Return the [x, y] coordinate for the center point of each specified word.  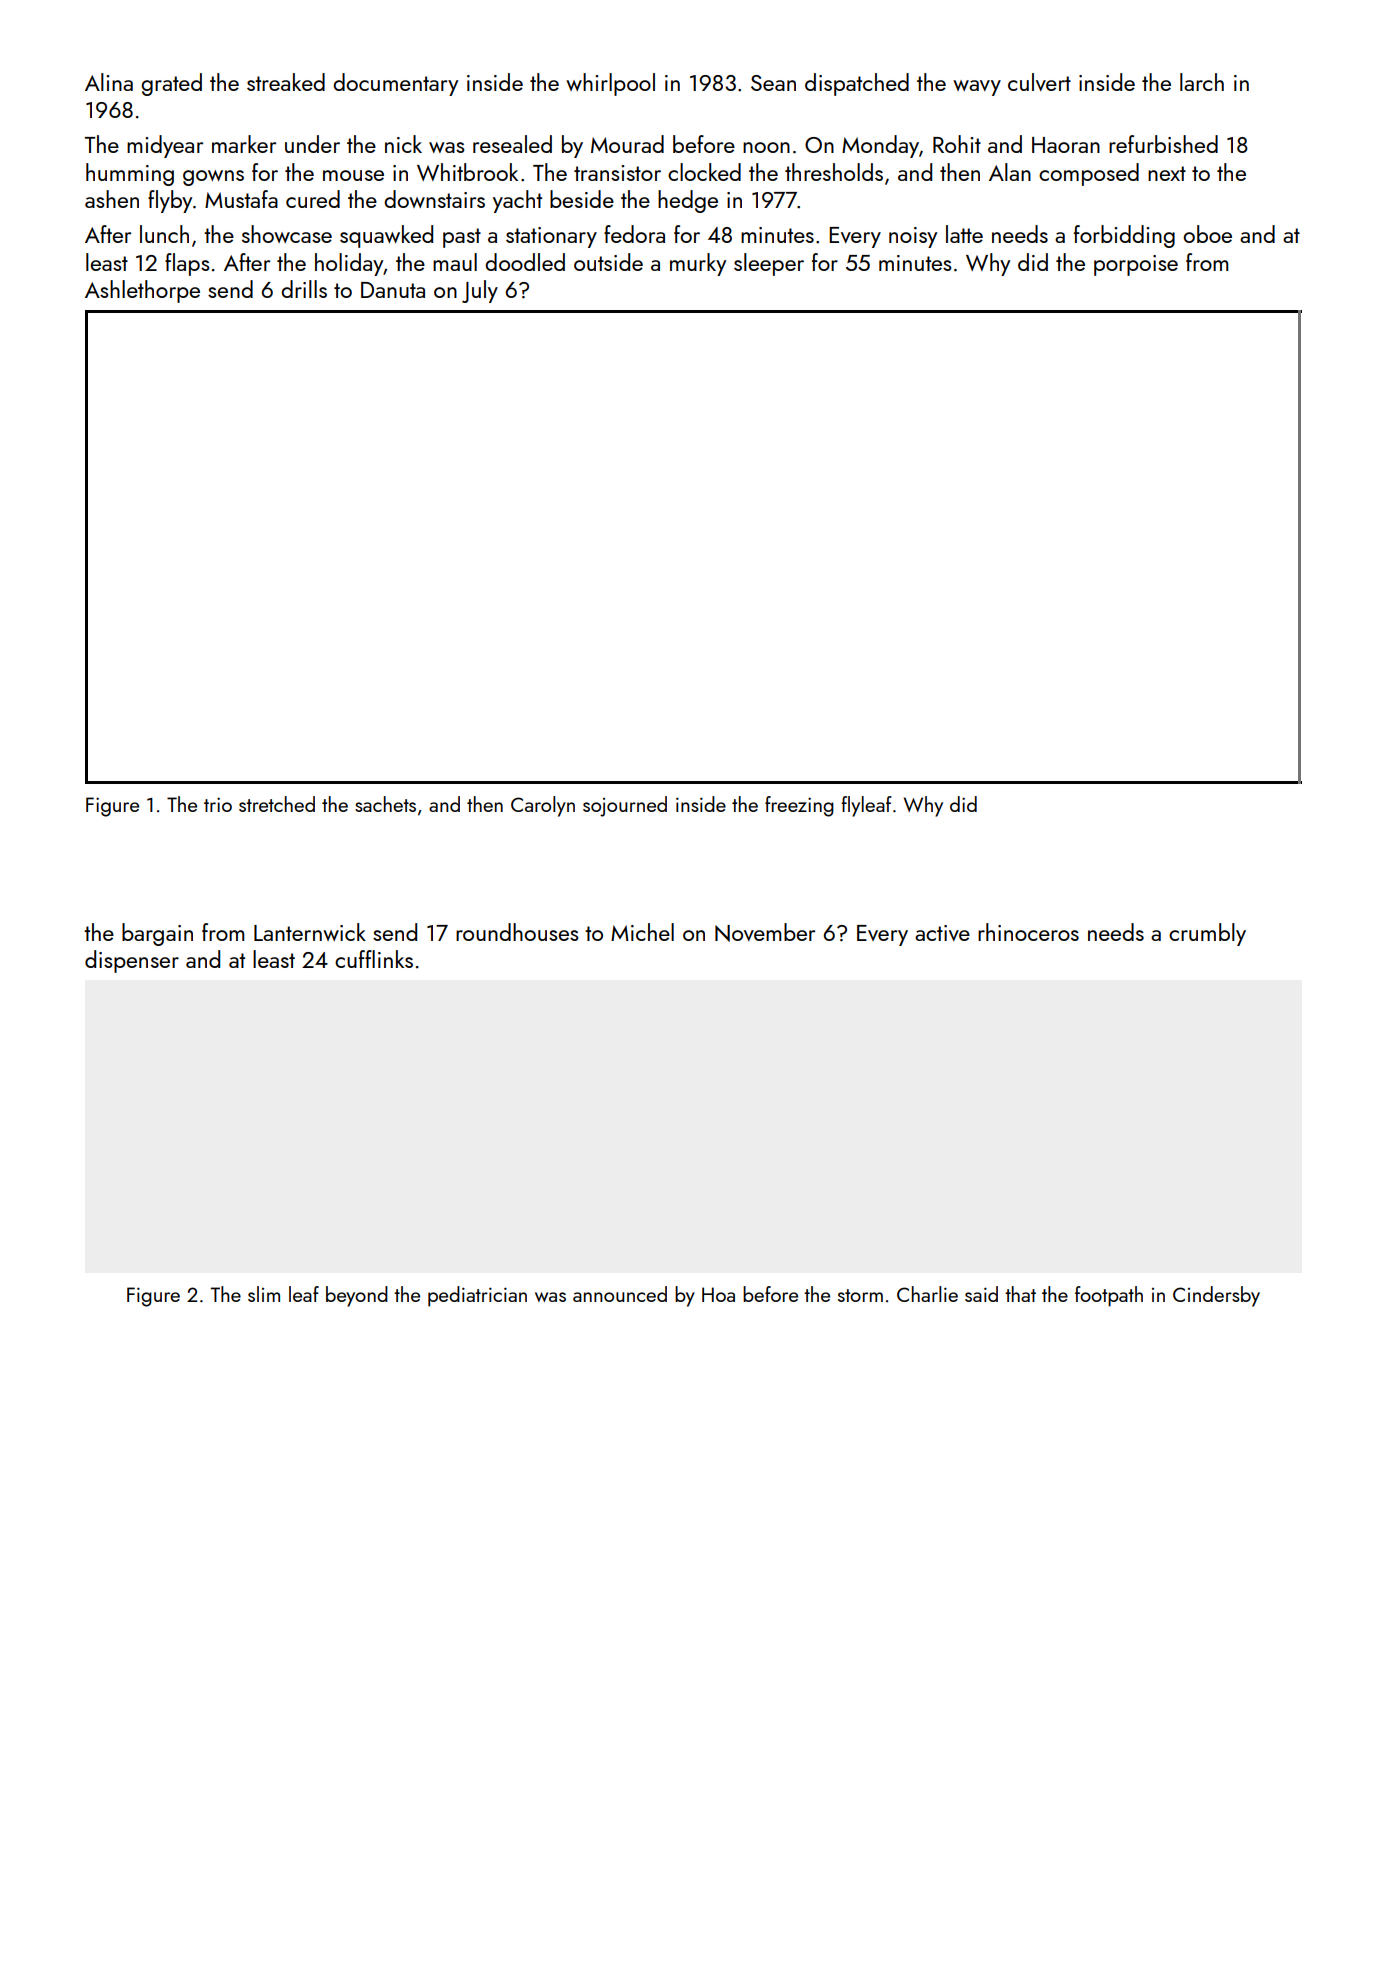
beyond [357, 1296]
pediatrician [477, 1296]
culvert [1039, 82]
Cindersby [1216, 1296]
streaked [286, 82]
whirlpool [610, 84]
